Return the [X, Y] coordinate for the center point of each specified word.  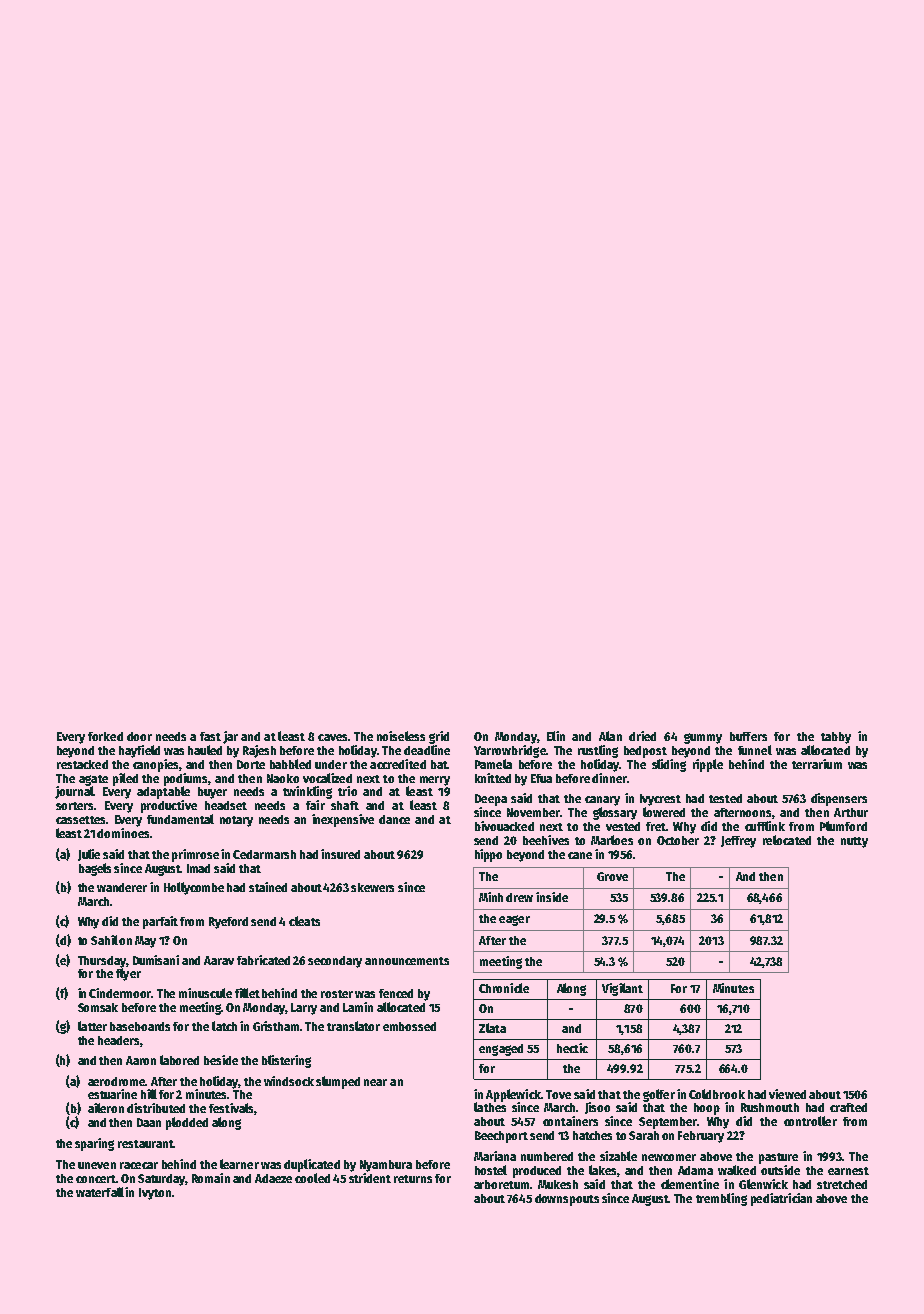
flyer [128, 974]
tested [725, 798]
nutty [854, 842]
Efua [541, 778]
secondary [335, 962]
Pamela [493, 764]
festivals [231, 1108]
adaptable [163, 792]
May [145, 942]
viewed [787, 1094]
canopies [156, 765]
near [375, 1082]
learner [239, 1164]
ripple [708, 765]
